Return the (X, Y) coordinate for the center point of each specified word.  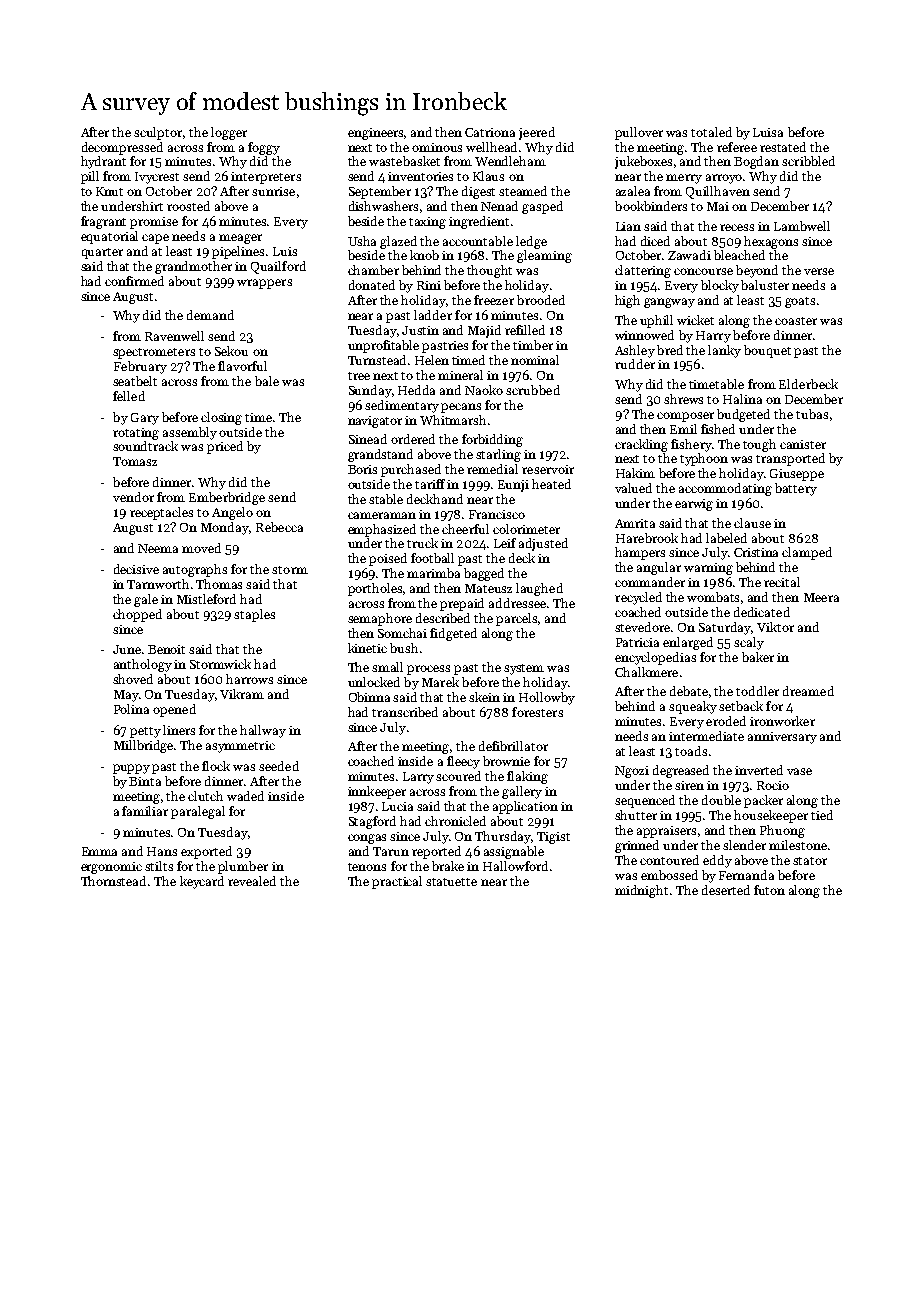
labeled (726, 538)
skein (484, 697)
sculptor (158, 133)
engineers (376, 134)
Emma (99, 851)
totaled (711, 132)
